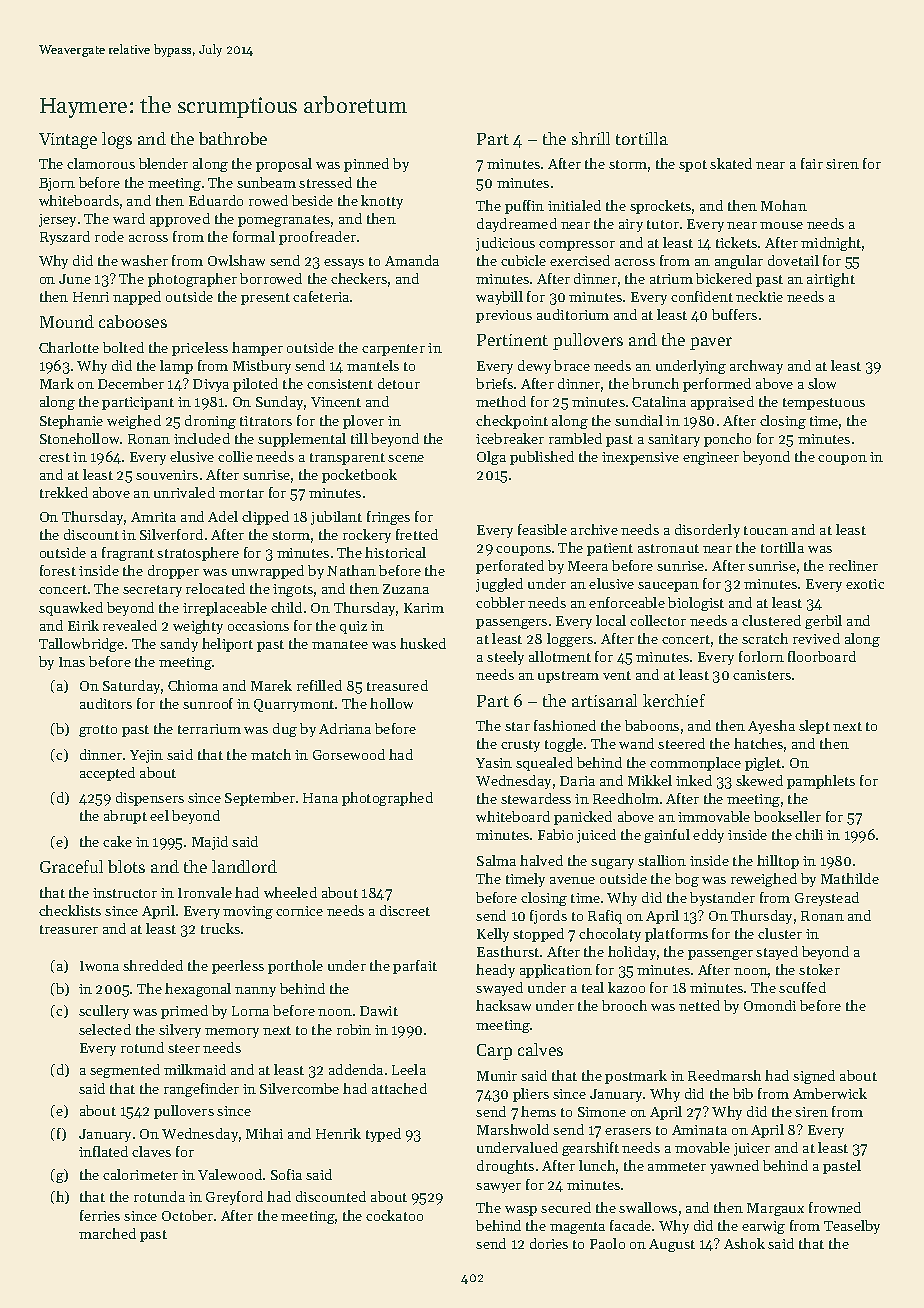 Image resolution: width=924 pixels, height=1308 pixels. Describe the element at coordinates (671, 279) in the screenshot. I see `atrium` at that location.
